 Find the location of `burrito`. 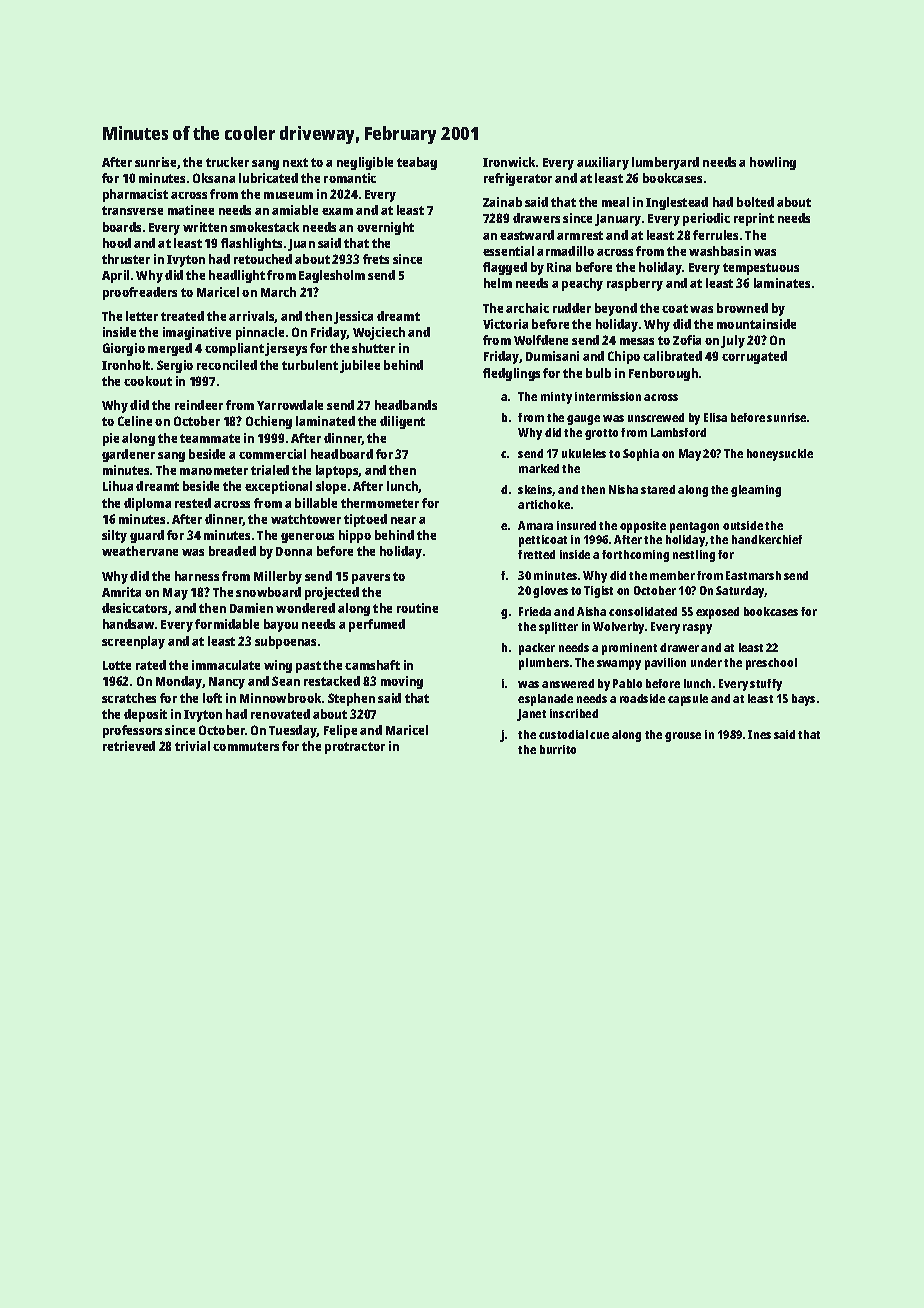

burrito is located at coordinates (558, 749).
